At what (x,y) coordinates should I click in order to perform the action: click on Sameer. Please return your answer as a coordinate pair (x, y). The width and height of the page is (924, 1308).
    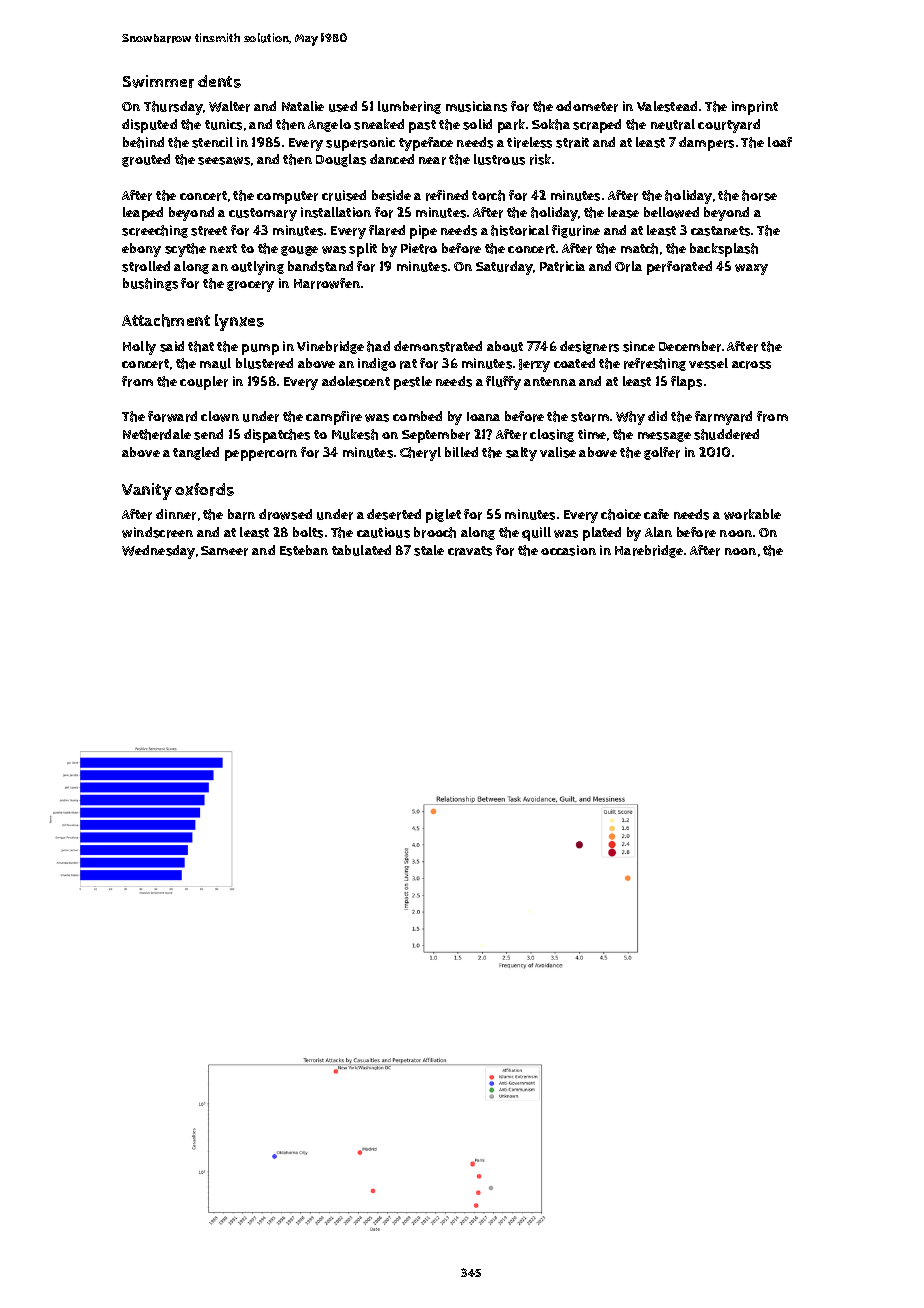
    Looking at the image, I should click on (224, 551).
